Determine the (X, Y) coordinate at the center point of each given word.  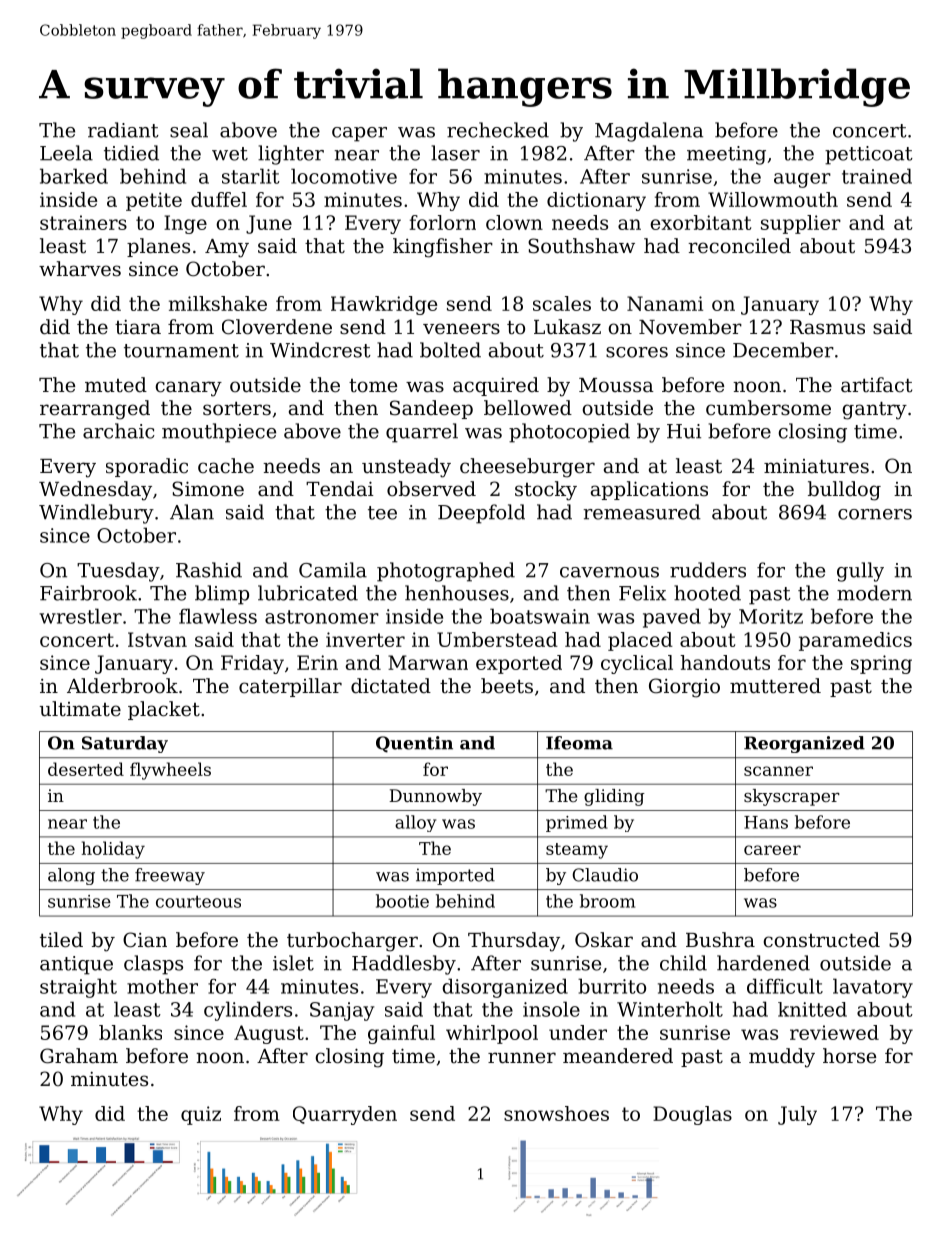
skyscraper (792, 797)
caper (359, 134)
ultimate (80, 708)
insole (551, 1009)
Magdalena (649, 132)
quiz (201, 1115)
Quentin (414, 744)
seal (189, 130)
